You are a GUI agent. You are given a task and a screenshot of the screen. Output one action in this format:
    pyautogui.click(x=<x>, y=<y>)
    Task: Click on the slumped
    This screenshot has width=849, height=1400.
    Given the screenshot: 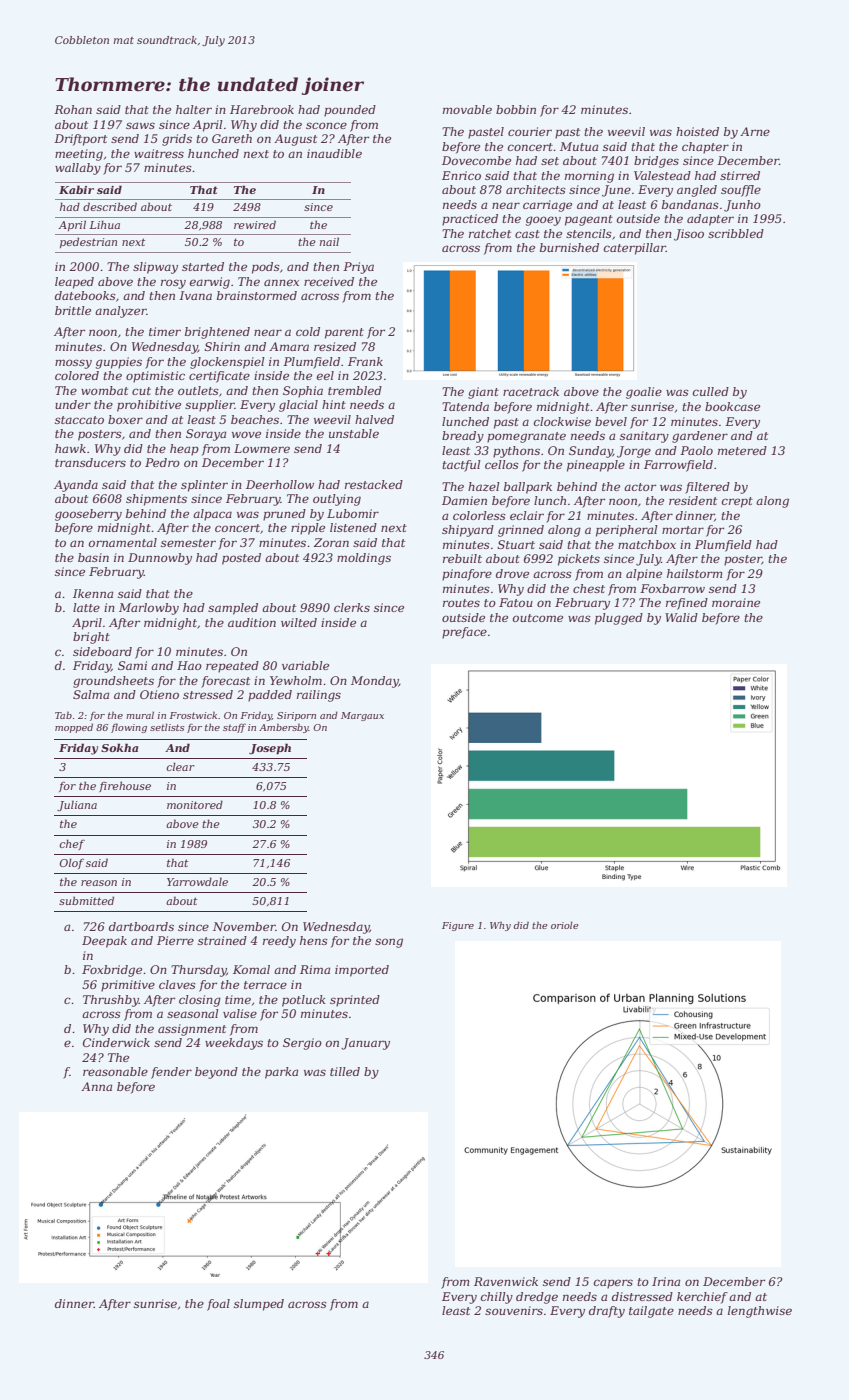 What is the action you would take?
    pyautogui.click(x=259, y=1305)
